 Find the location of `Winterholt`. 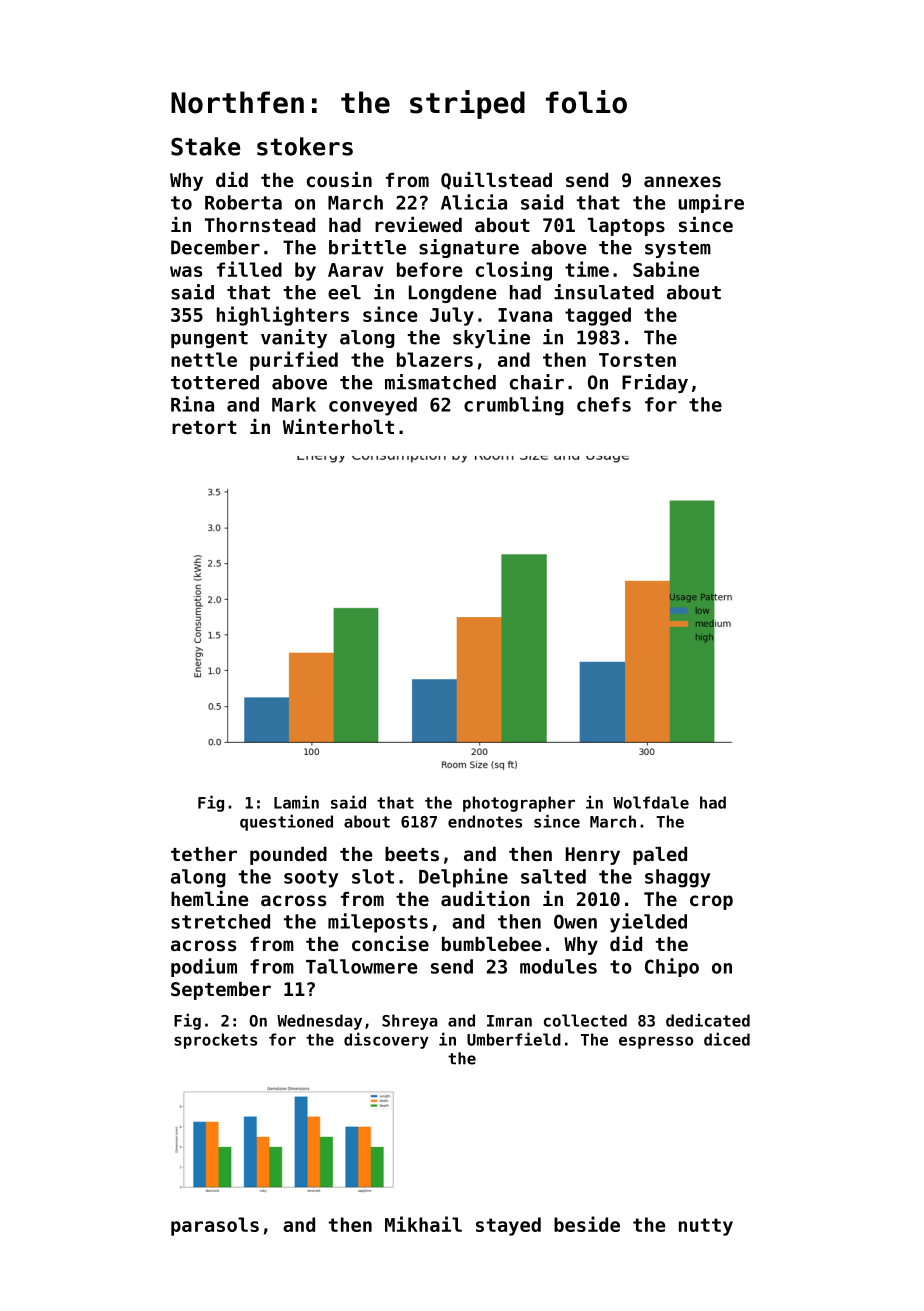

Winterholt is located at coordinates (338, 426).
